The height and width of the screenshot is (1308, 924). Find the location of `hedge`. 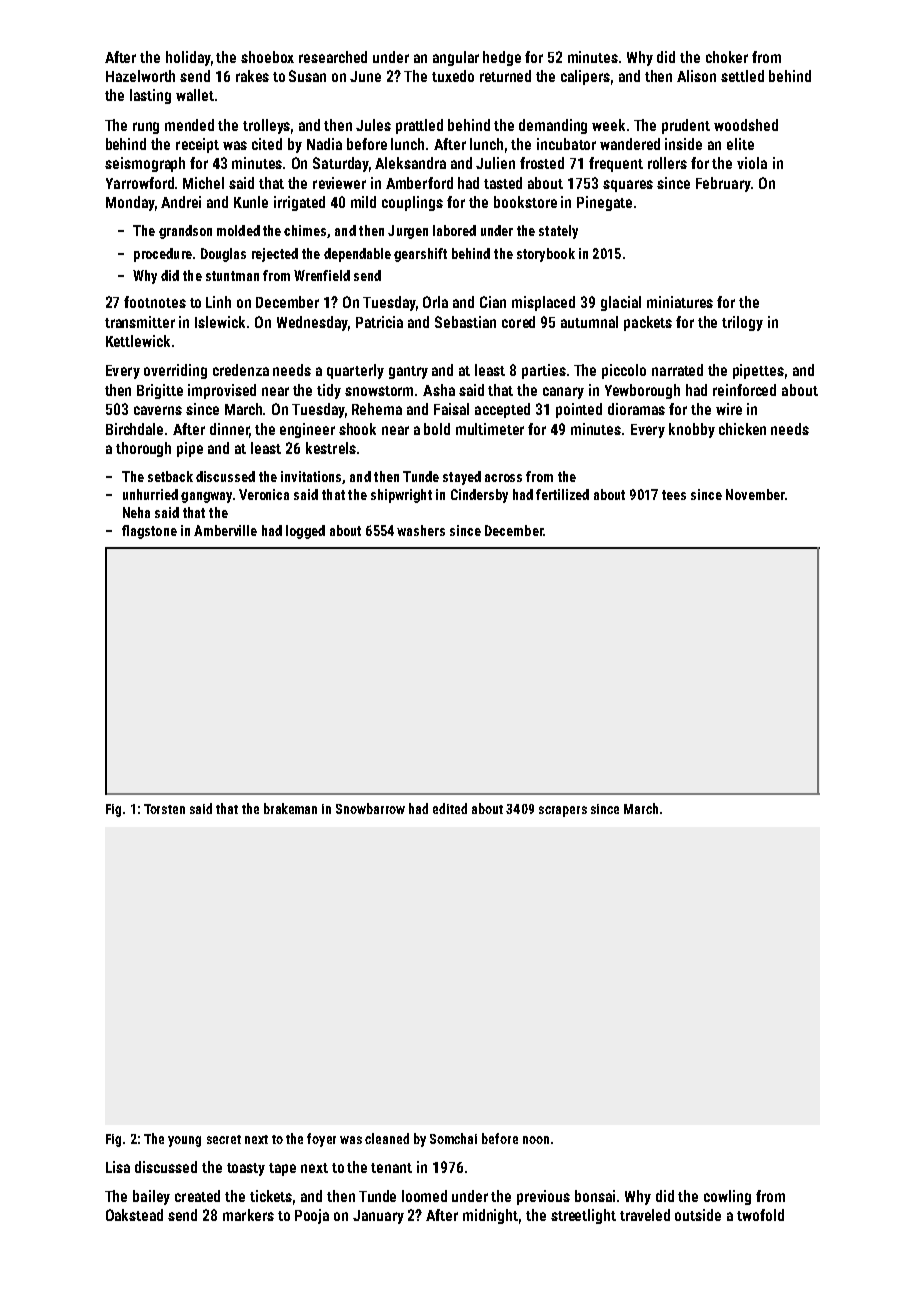

hedge is located at coordinates (502, 58).
